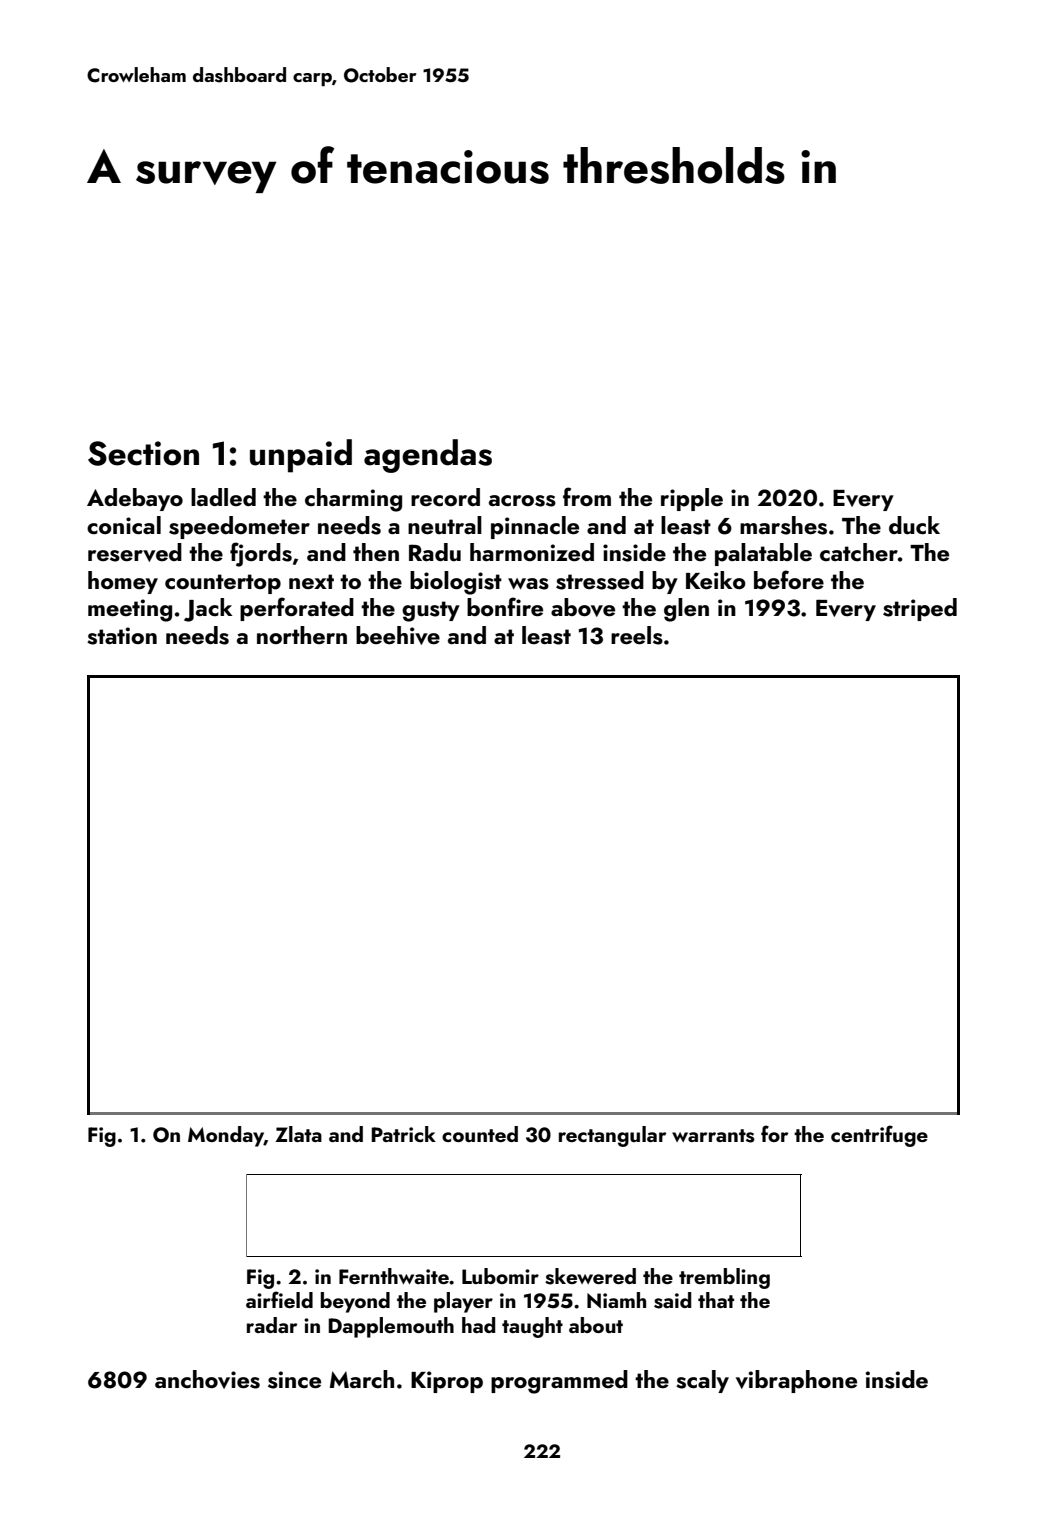  I want to click on Zlata, so click(298, 1134).
